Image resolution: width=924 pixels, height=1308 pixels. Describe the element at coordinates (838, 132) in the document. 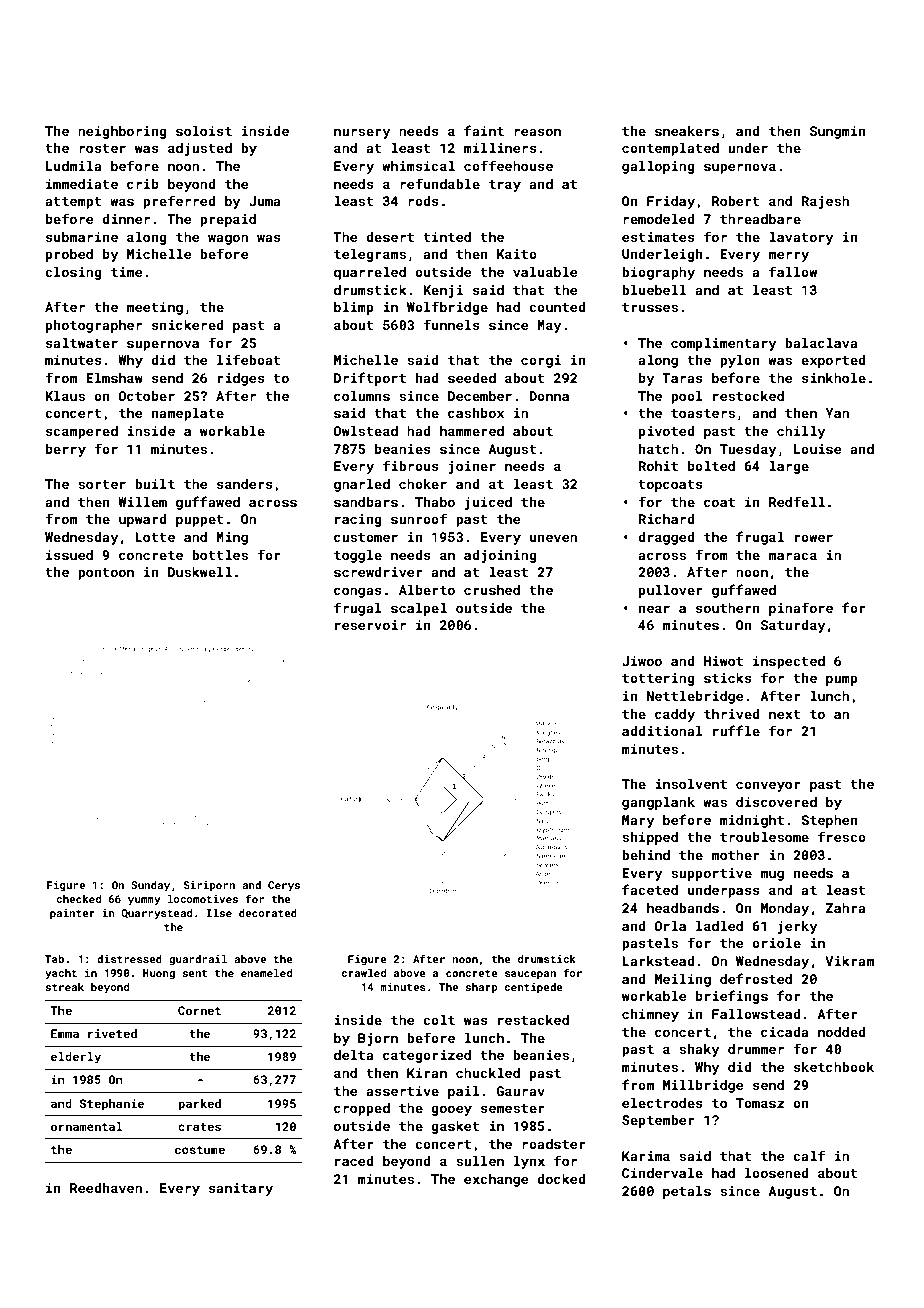

I see `Sungmin` at that location.
